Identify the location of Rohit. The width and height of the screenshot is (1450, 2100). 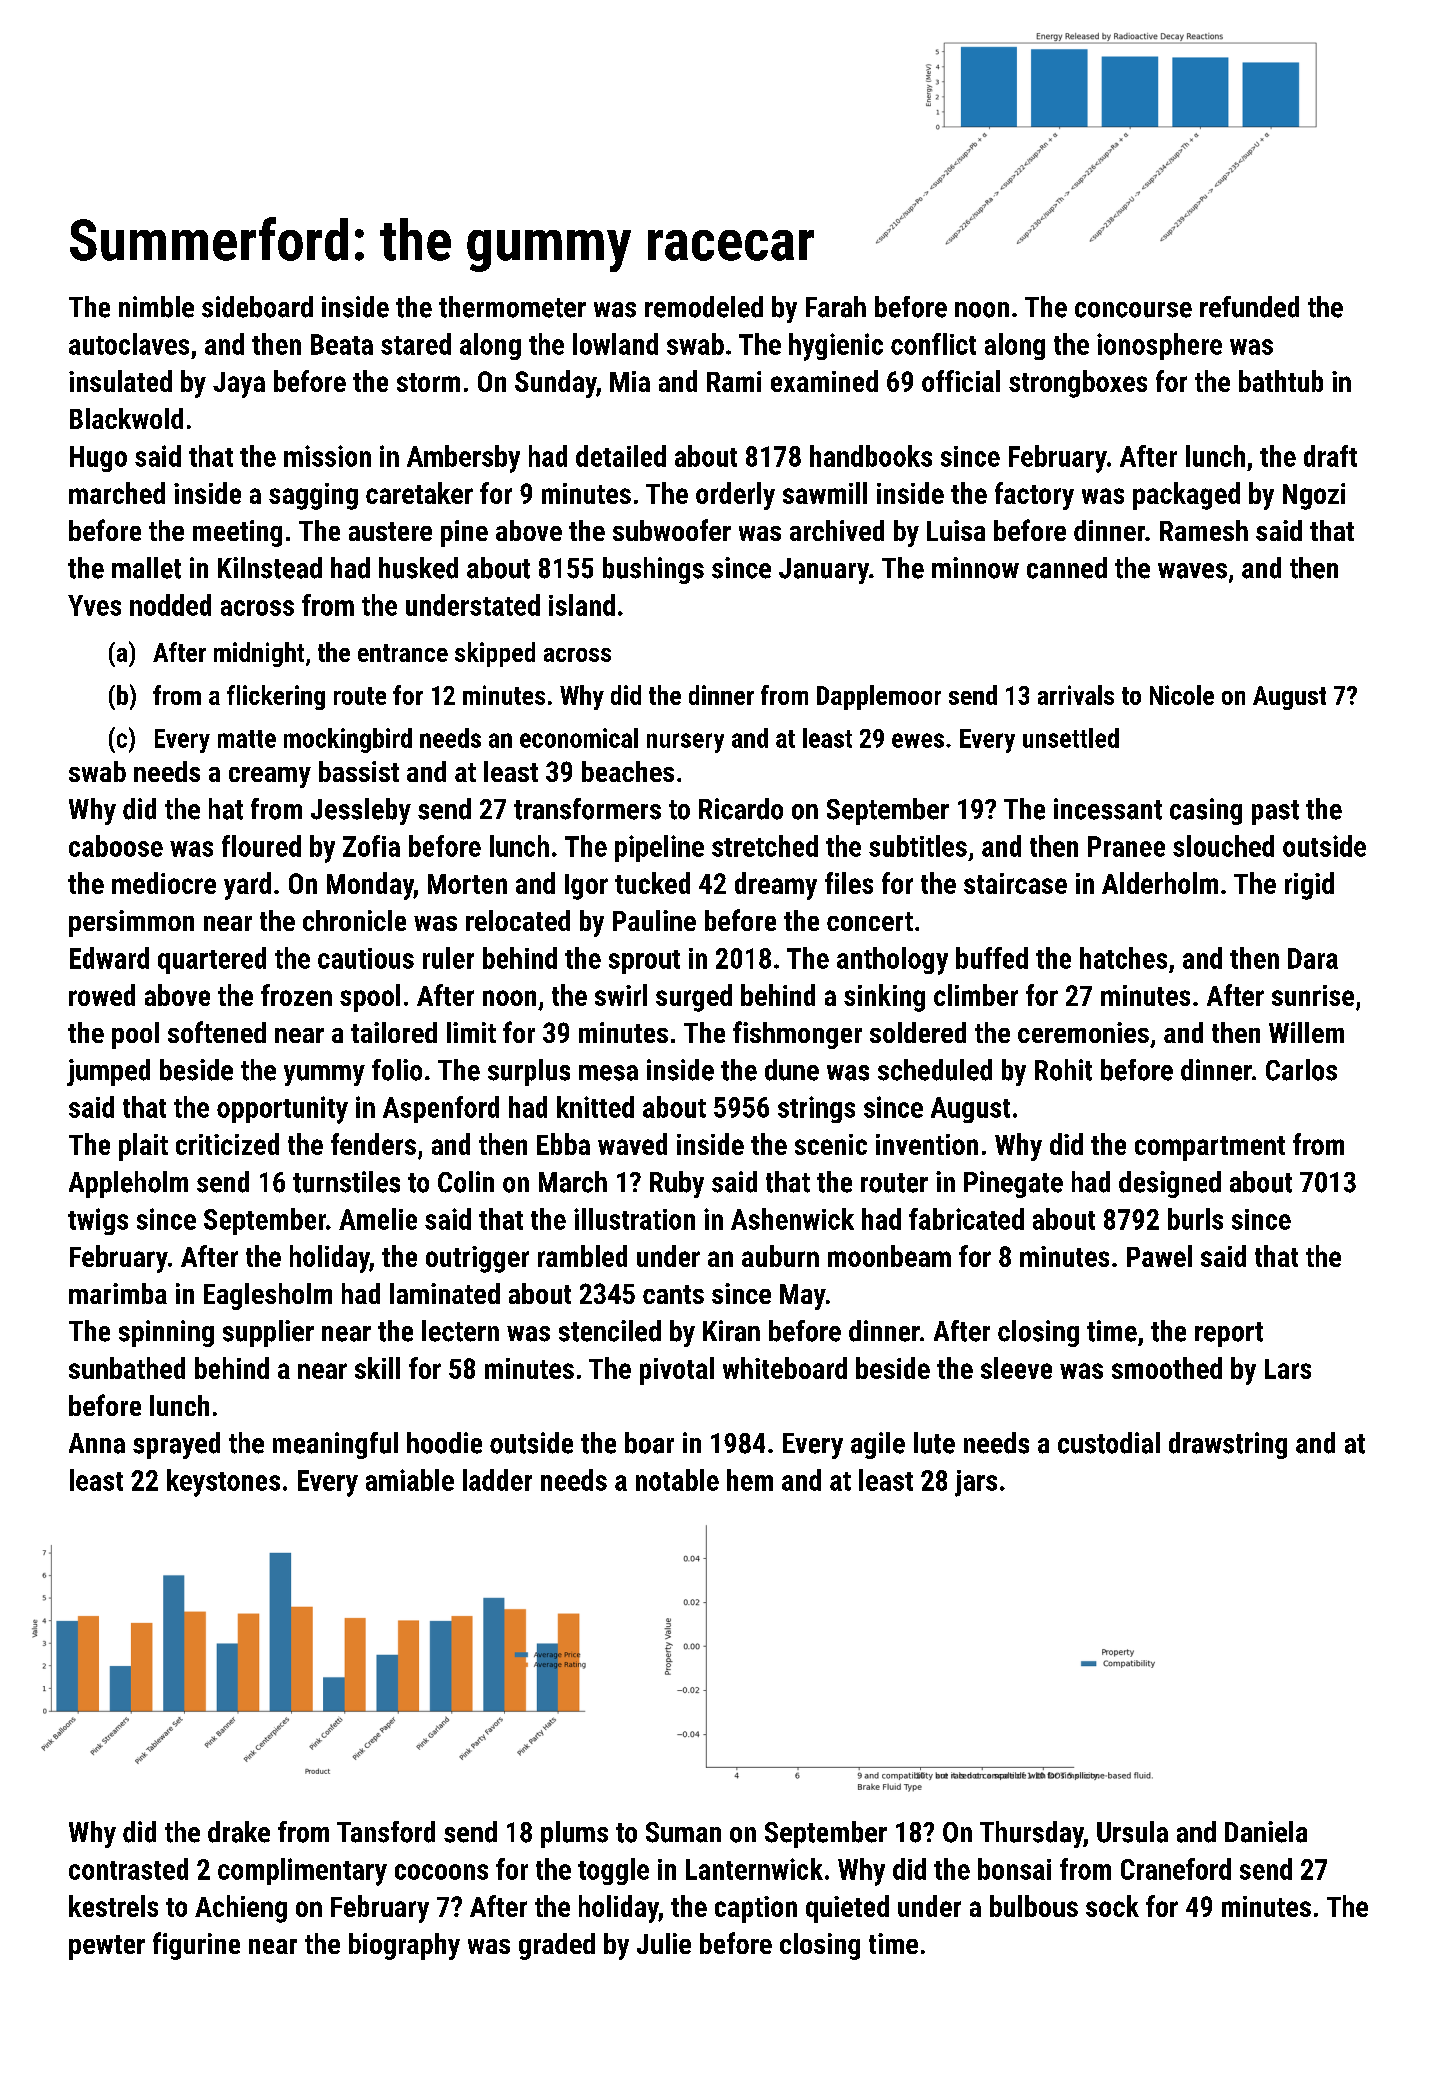
(1063, 1070).
